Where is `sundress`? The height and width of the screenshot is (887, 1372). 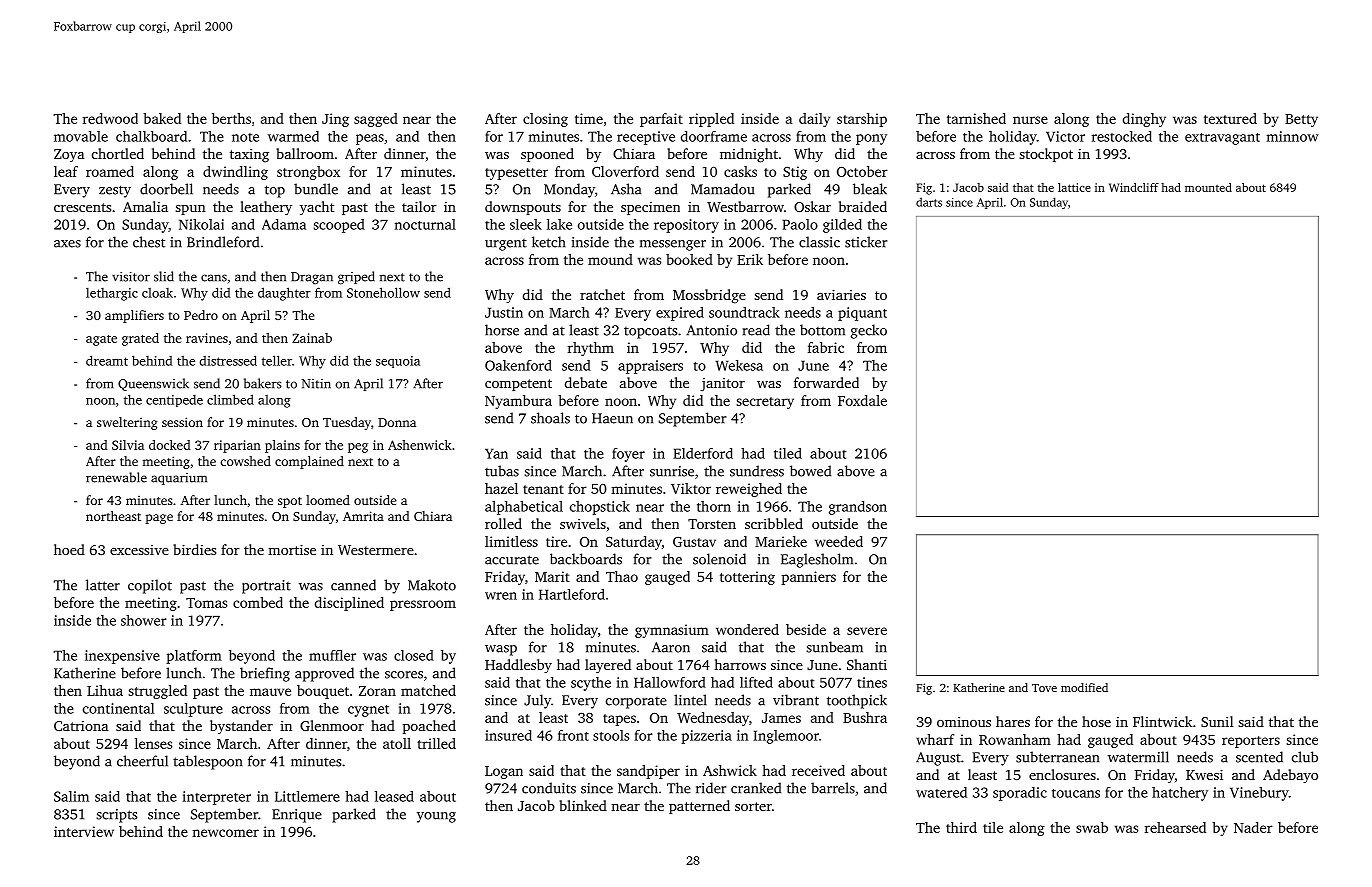
sundress is located at coordinates (757, 471).
